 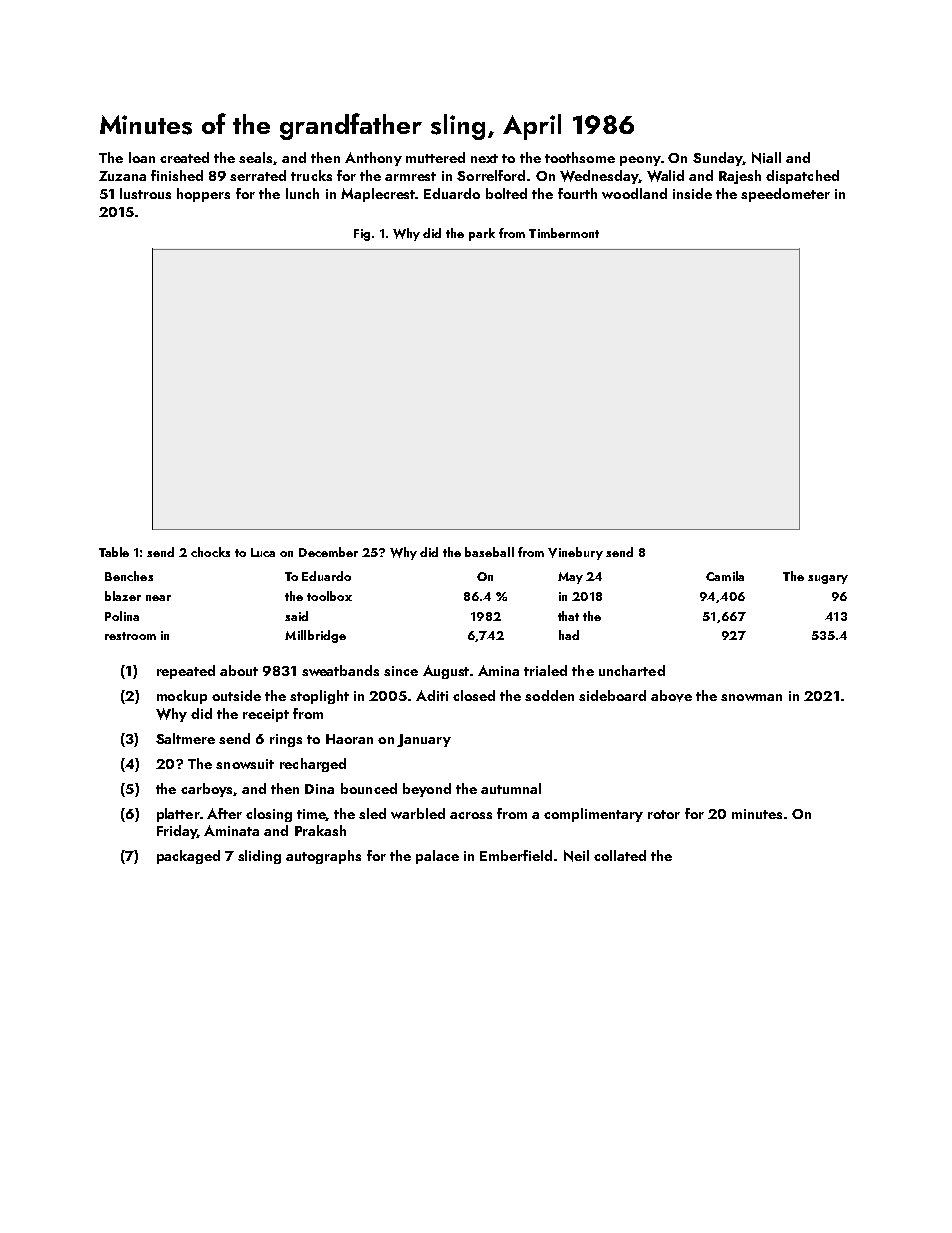 What do you see at coordinates (184, 157) in the page?
I see `created` at bounding box center [184, 157].
